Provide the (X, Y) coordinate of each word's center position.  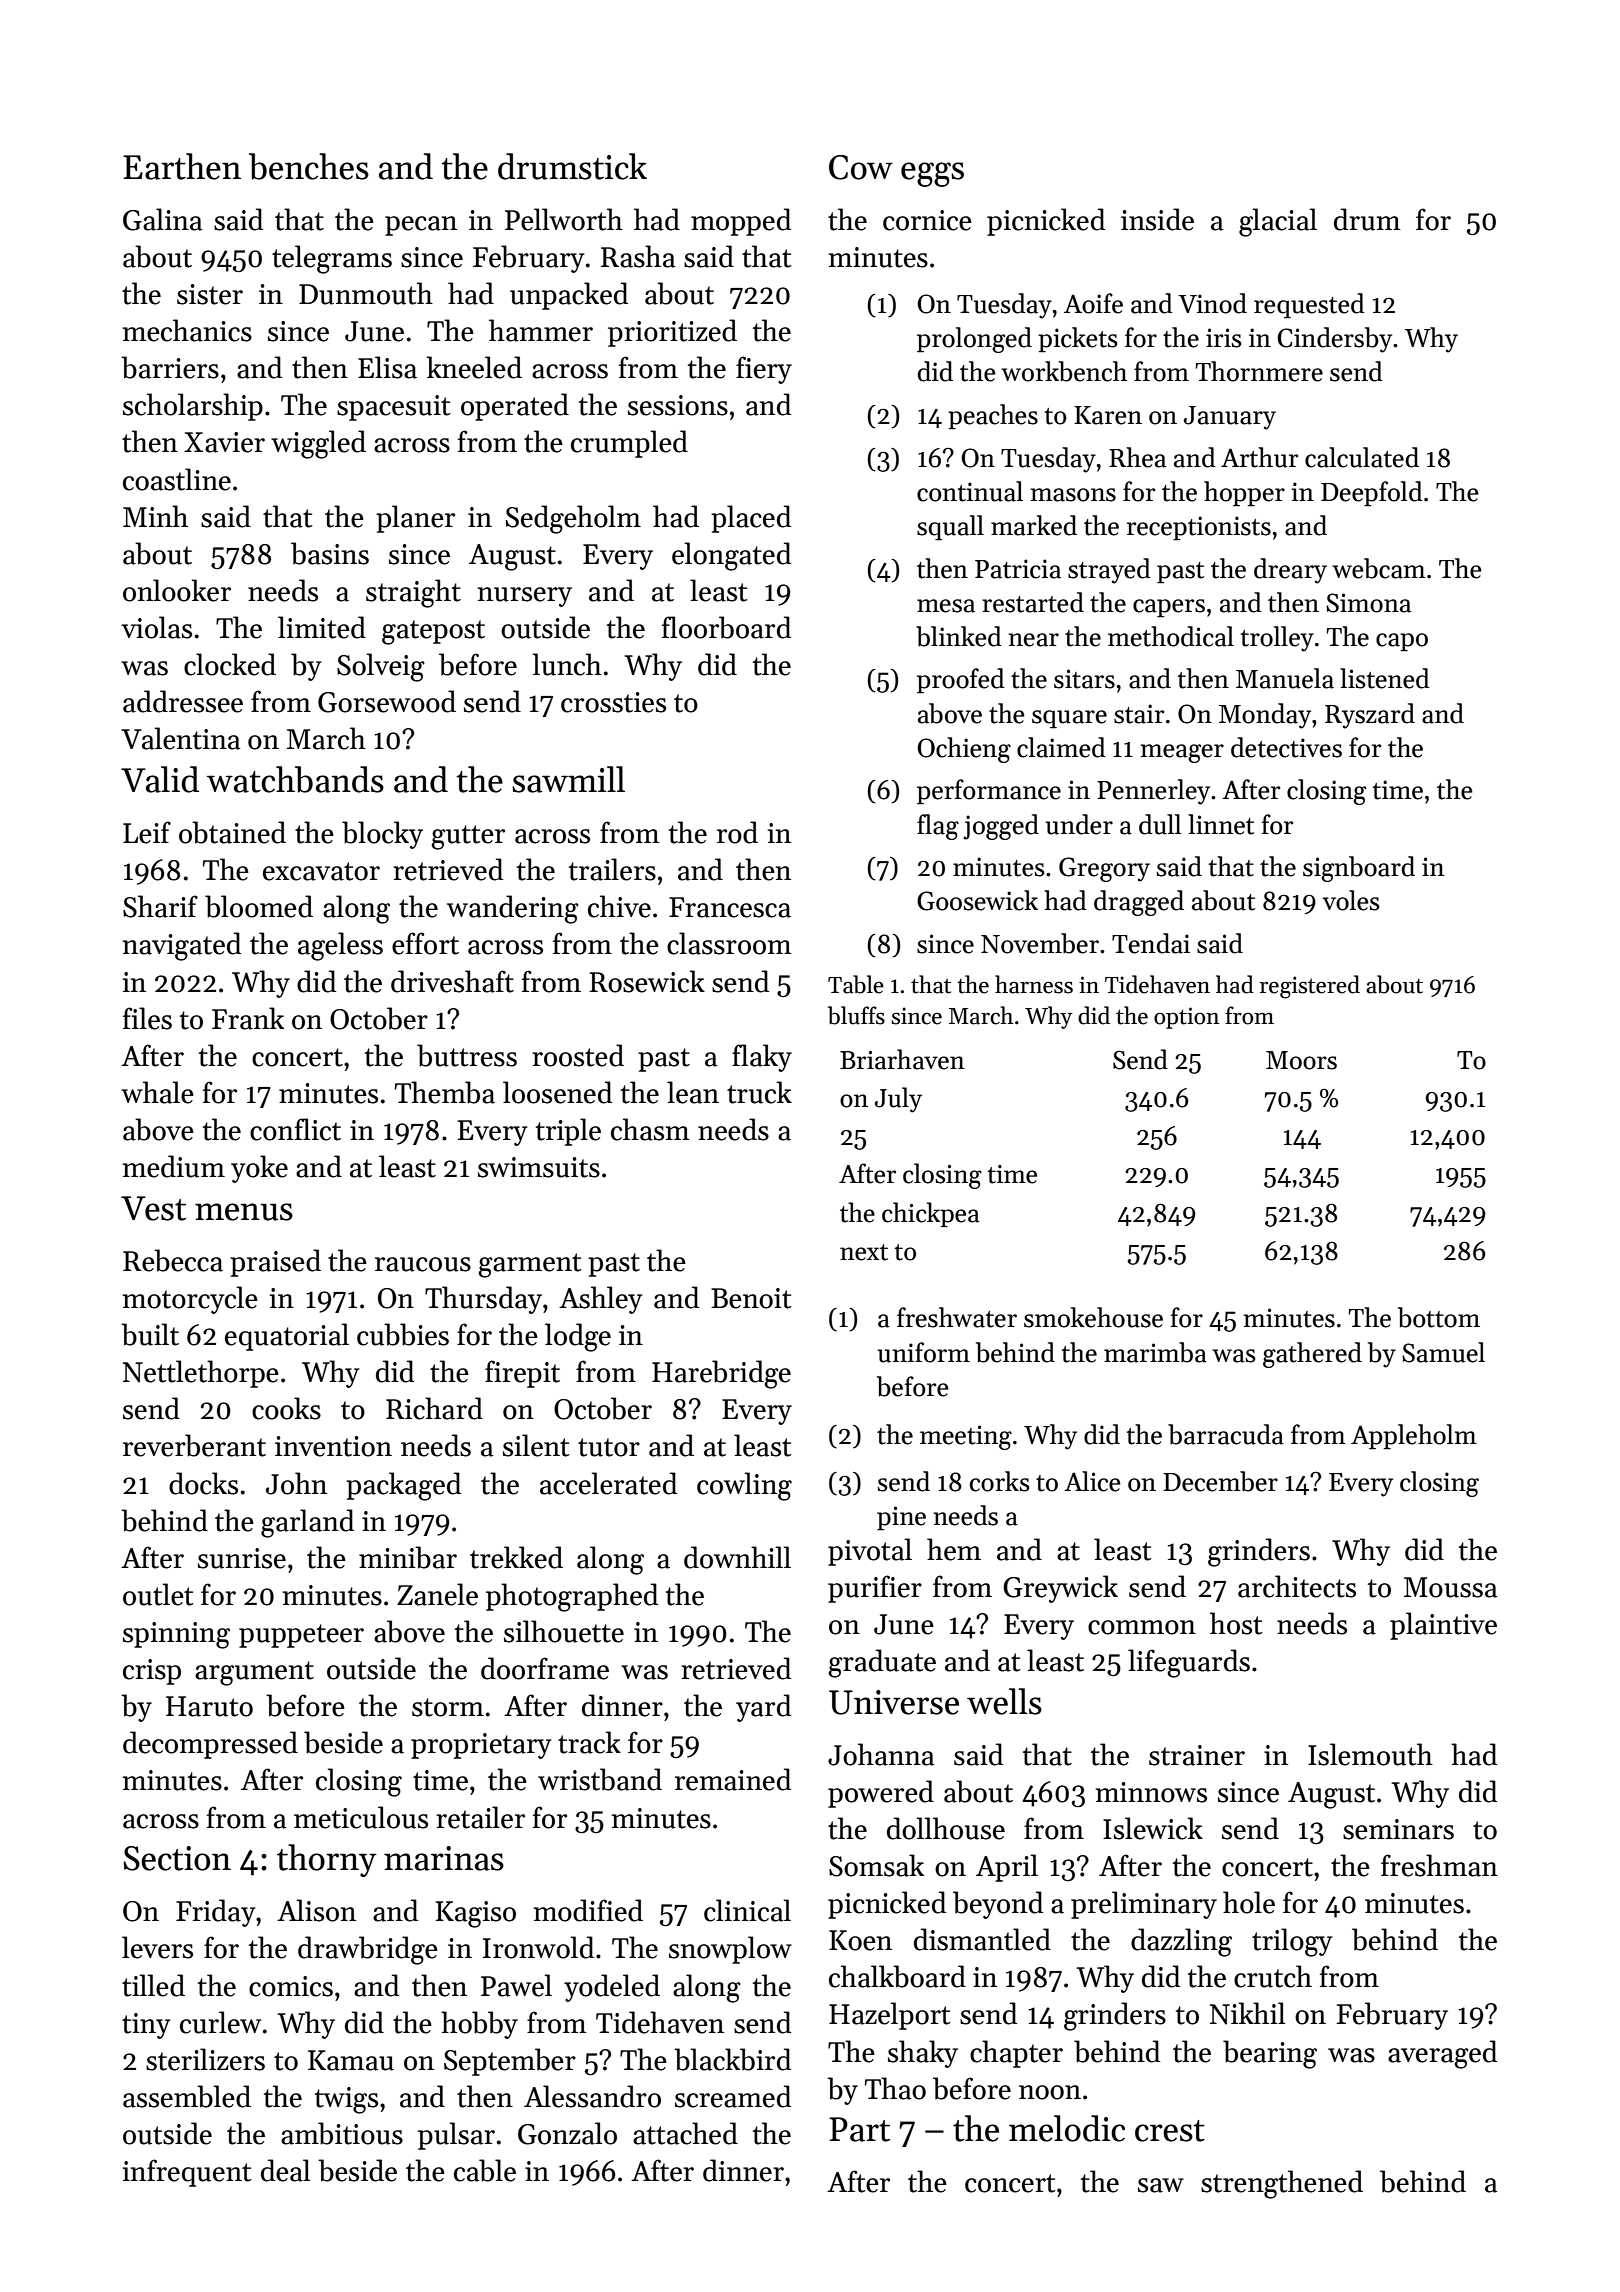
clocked (230, 664)
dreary (1290, 571)
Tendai (1151, 943)
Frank (248, 1018)
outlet (158, 1594)
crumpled (629, 444)
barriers (170, 367)
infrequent (187, 2173)
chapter (1016, 2054)
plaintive (1443, 1626)
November (1040, 943)
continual (970, 491)
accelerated (608, 1483)
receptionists (1199, 528)
